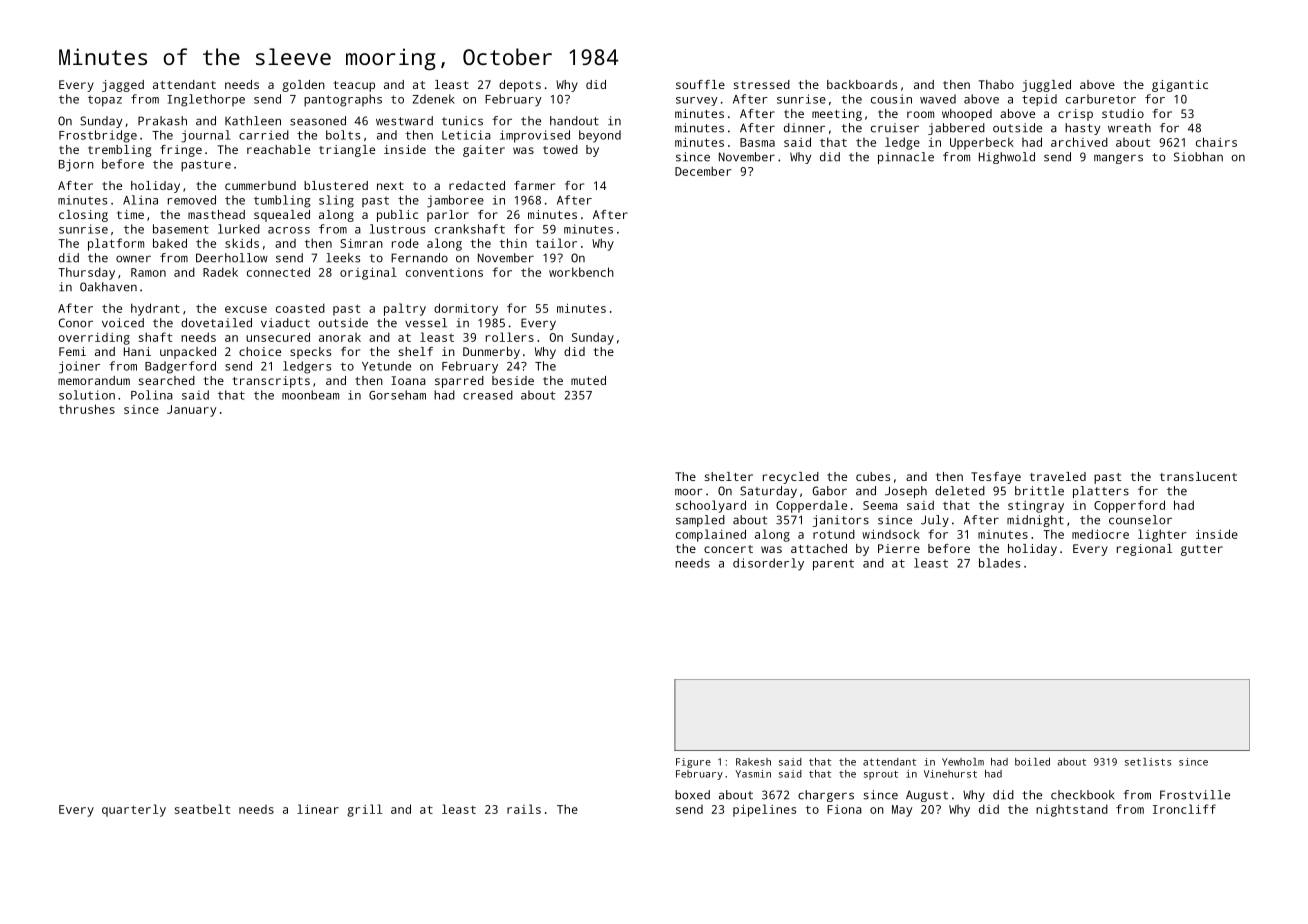 The width and height of the image is (1308, 924). Describe the element at coordinates (1180, 86) in the image. I see `gigantic` at that location.
